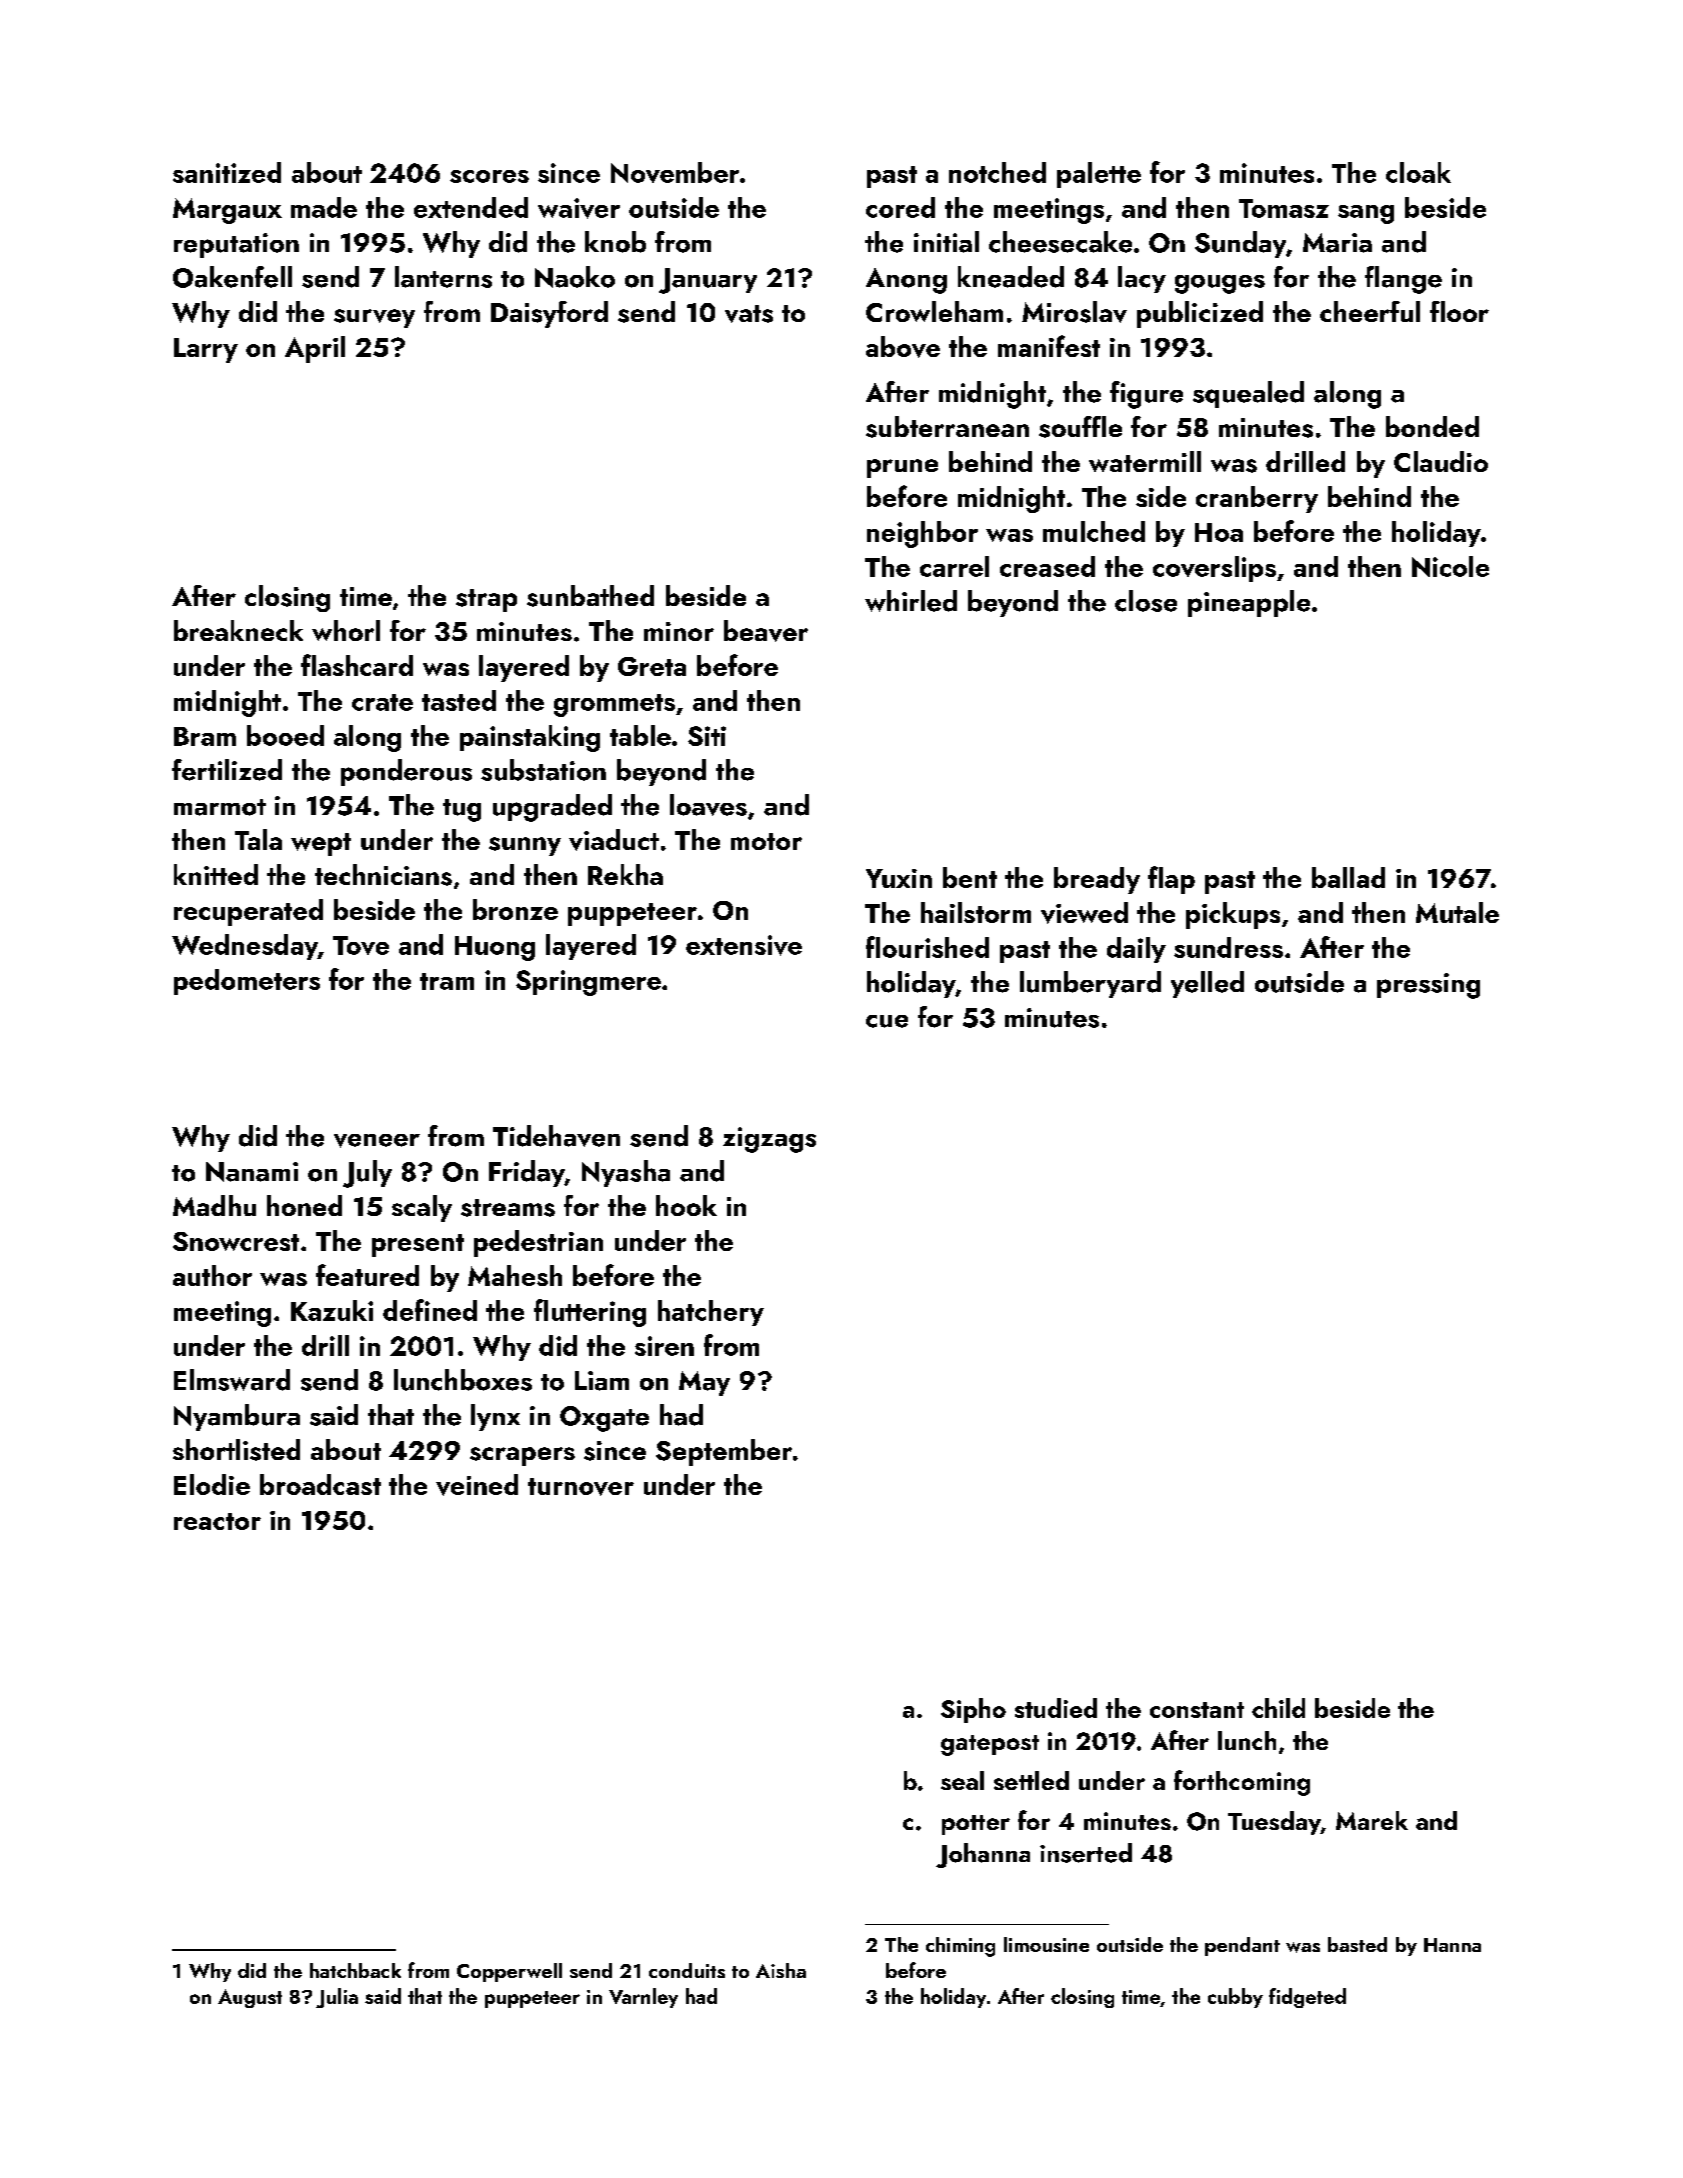 This screenshot has width=1683, height=2178. Describe the element at coordinates (899, 878) in the screenshot. I see `Yuxin` at that location.
